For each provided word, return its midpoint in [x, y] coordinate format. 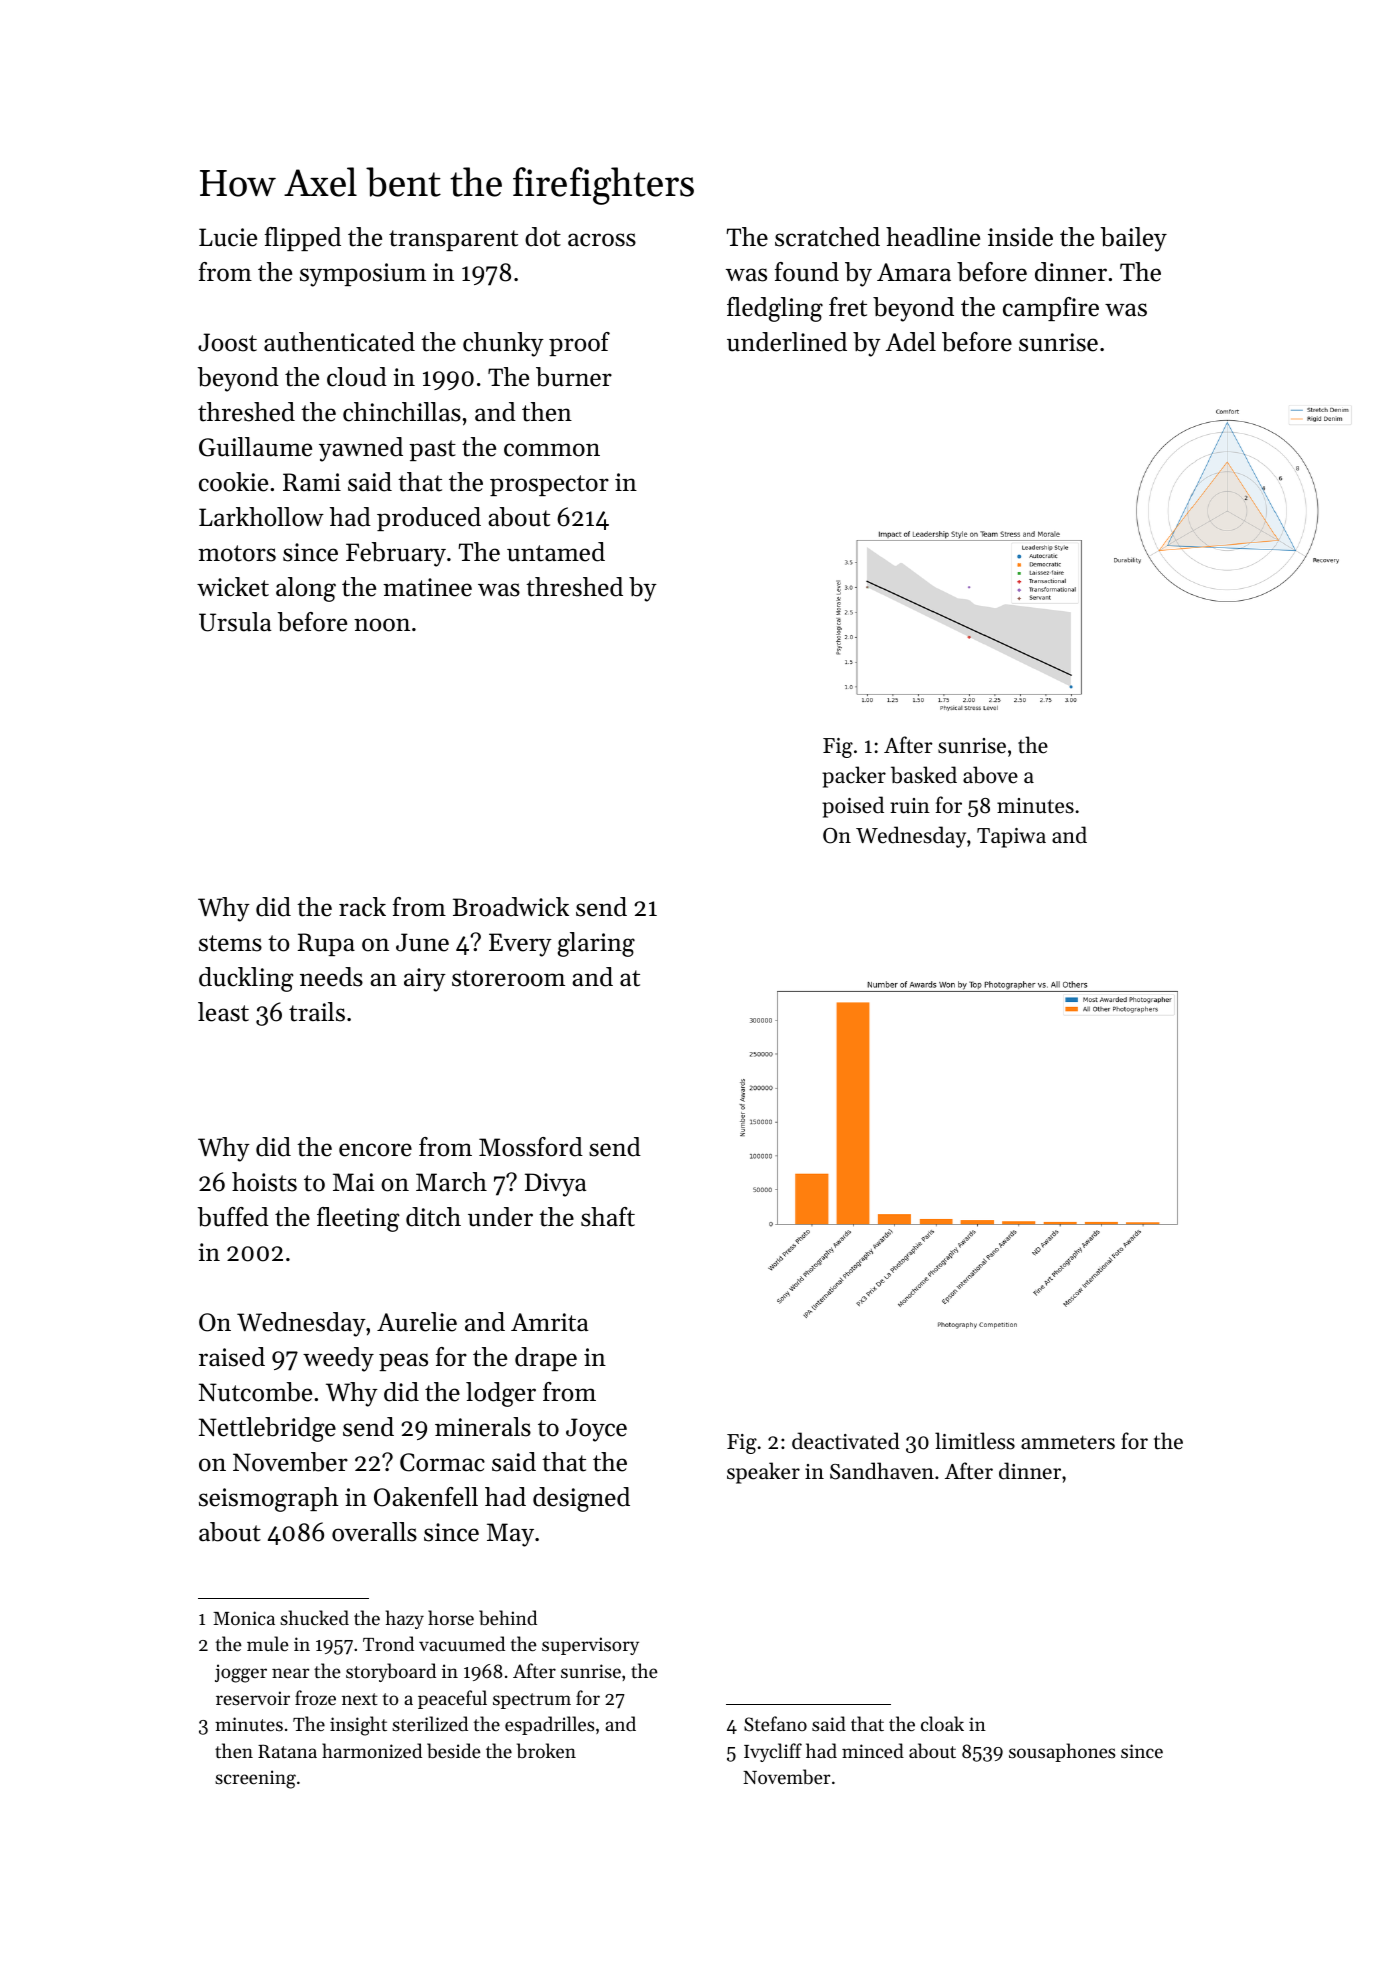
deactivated [846, 1441]
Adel [911, 342]
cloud [357, 377]
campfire [1051, 309]
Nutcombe [255, 1392]
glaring [596, 944]
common [552, 450]
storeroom [508, 978]
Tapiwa [1011, 838]
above [990, 775]
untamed [556, 552]
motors [237, 553]
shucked [314, 1617]
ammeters [1068, 1442]
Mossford [531, 1147]
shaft [608, 1217]
